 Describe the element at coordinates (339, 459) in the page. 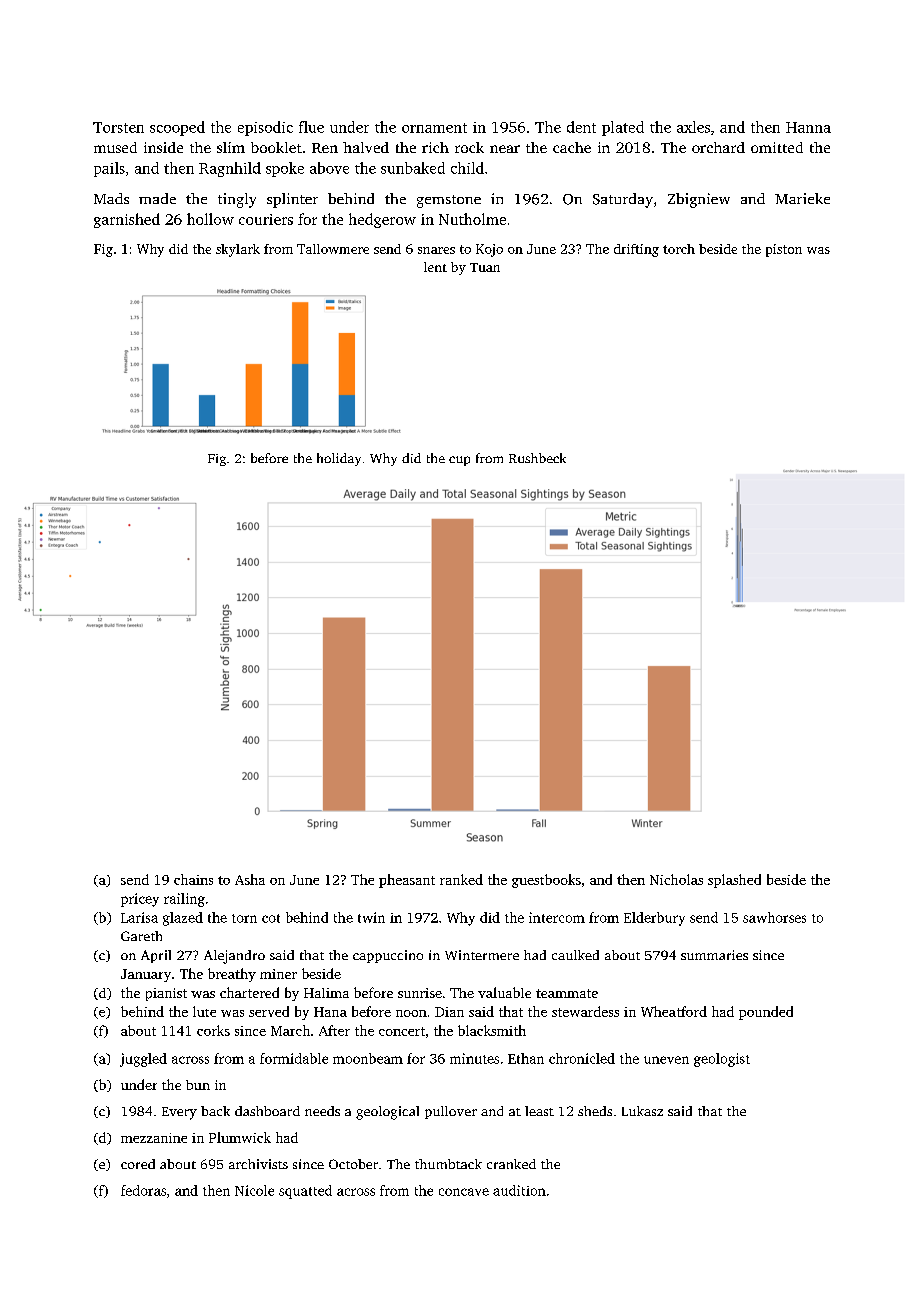

I see `holiday` at that location.
